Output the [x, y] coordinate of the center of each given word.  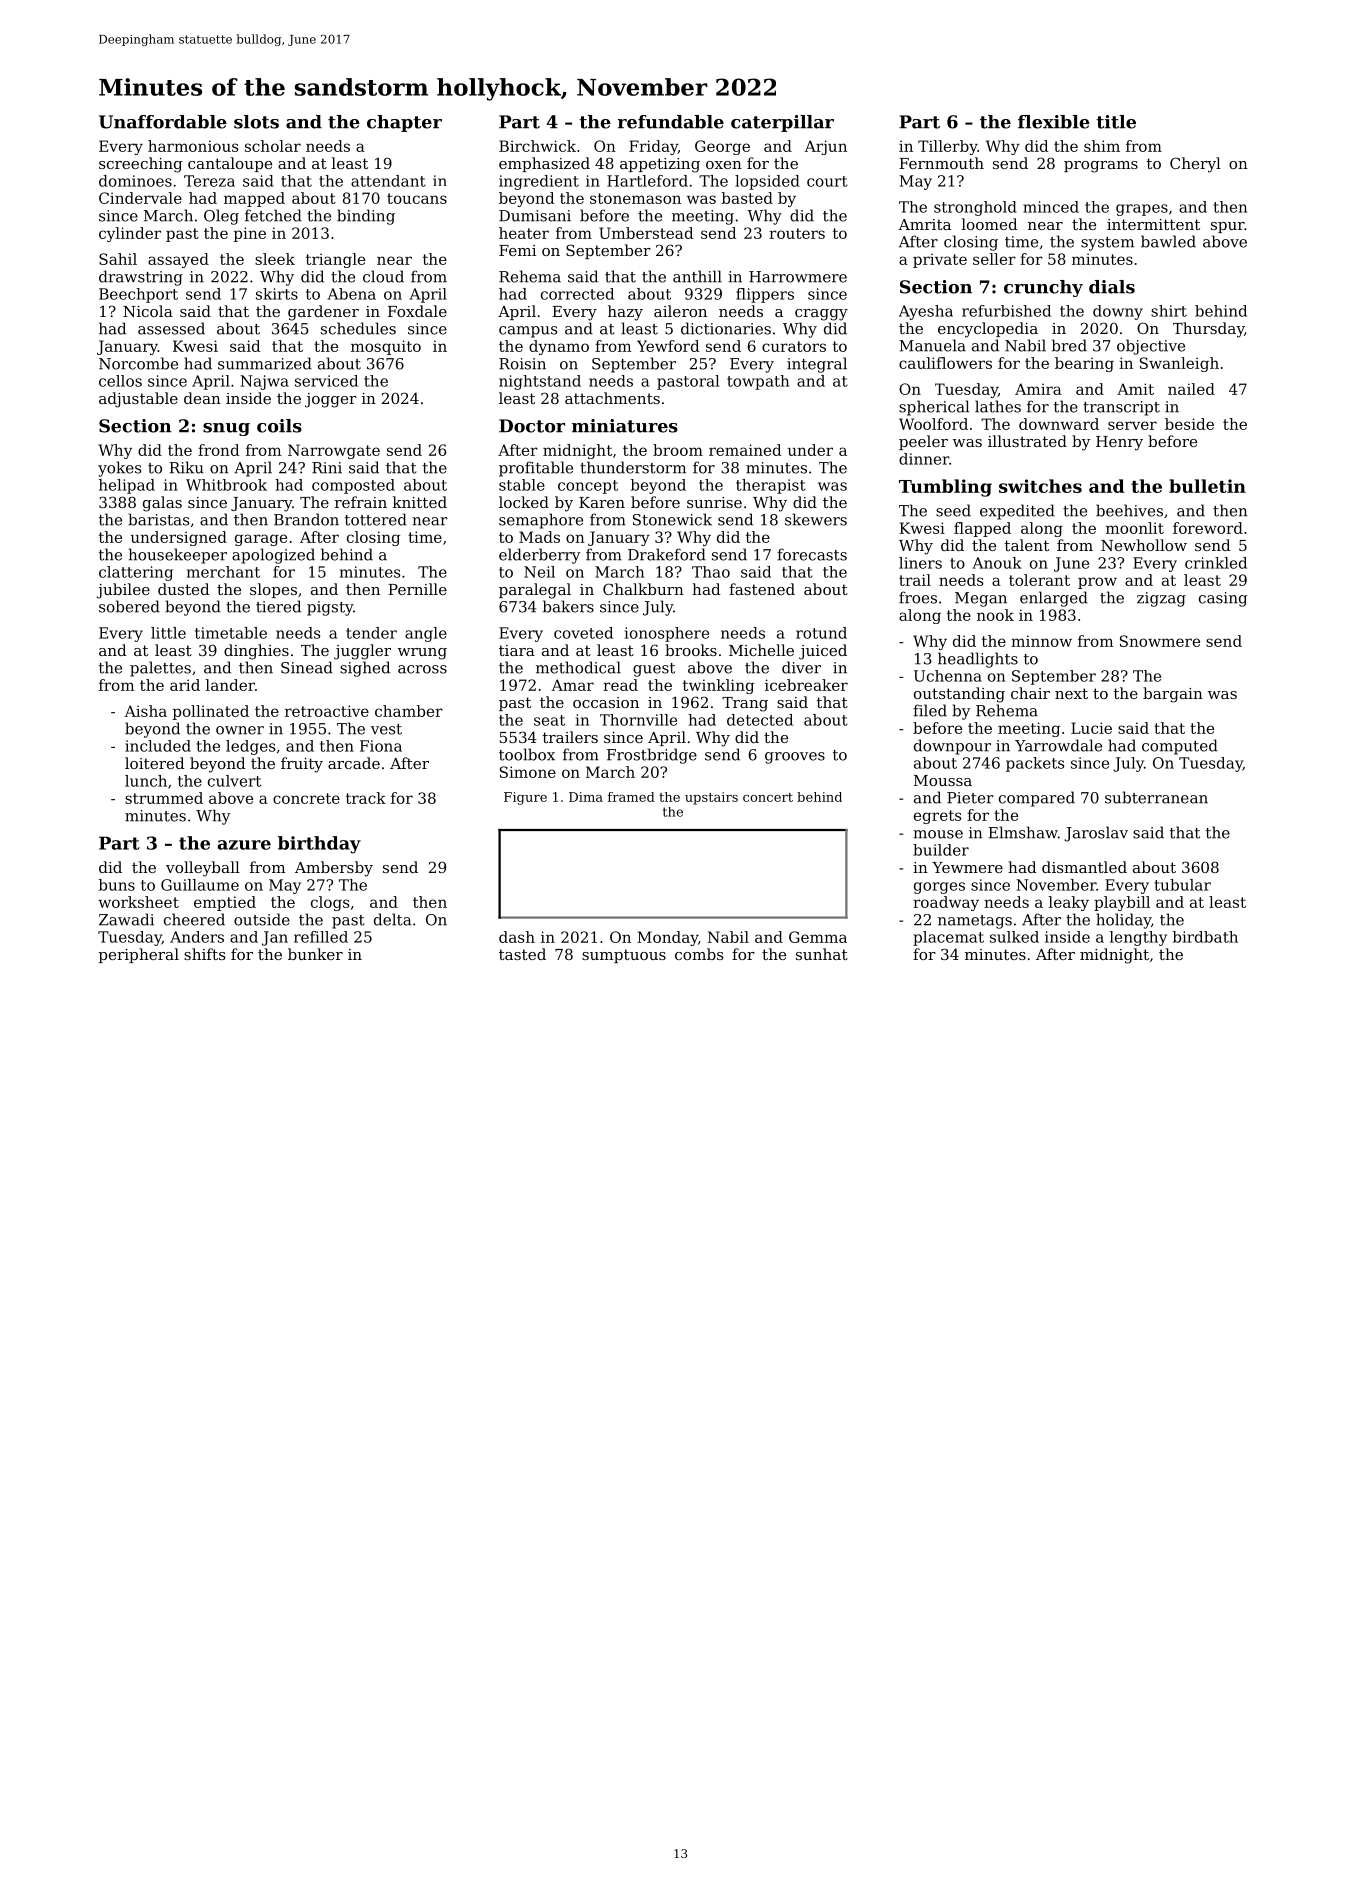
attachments [612, 398]
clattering [136, 573]
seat [549, 720]
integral [817, 365]
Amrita [924, 224]
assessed [171, 328]
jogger [331, 400]
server [1132, 425]
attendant [388, 181]
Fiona [381, 746]
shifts [204, 954]
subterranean [1156, 797]
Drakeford [667, 554]
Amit [1135, 389]
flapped [982, 529]
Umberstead [646, 233]
